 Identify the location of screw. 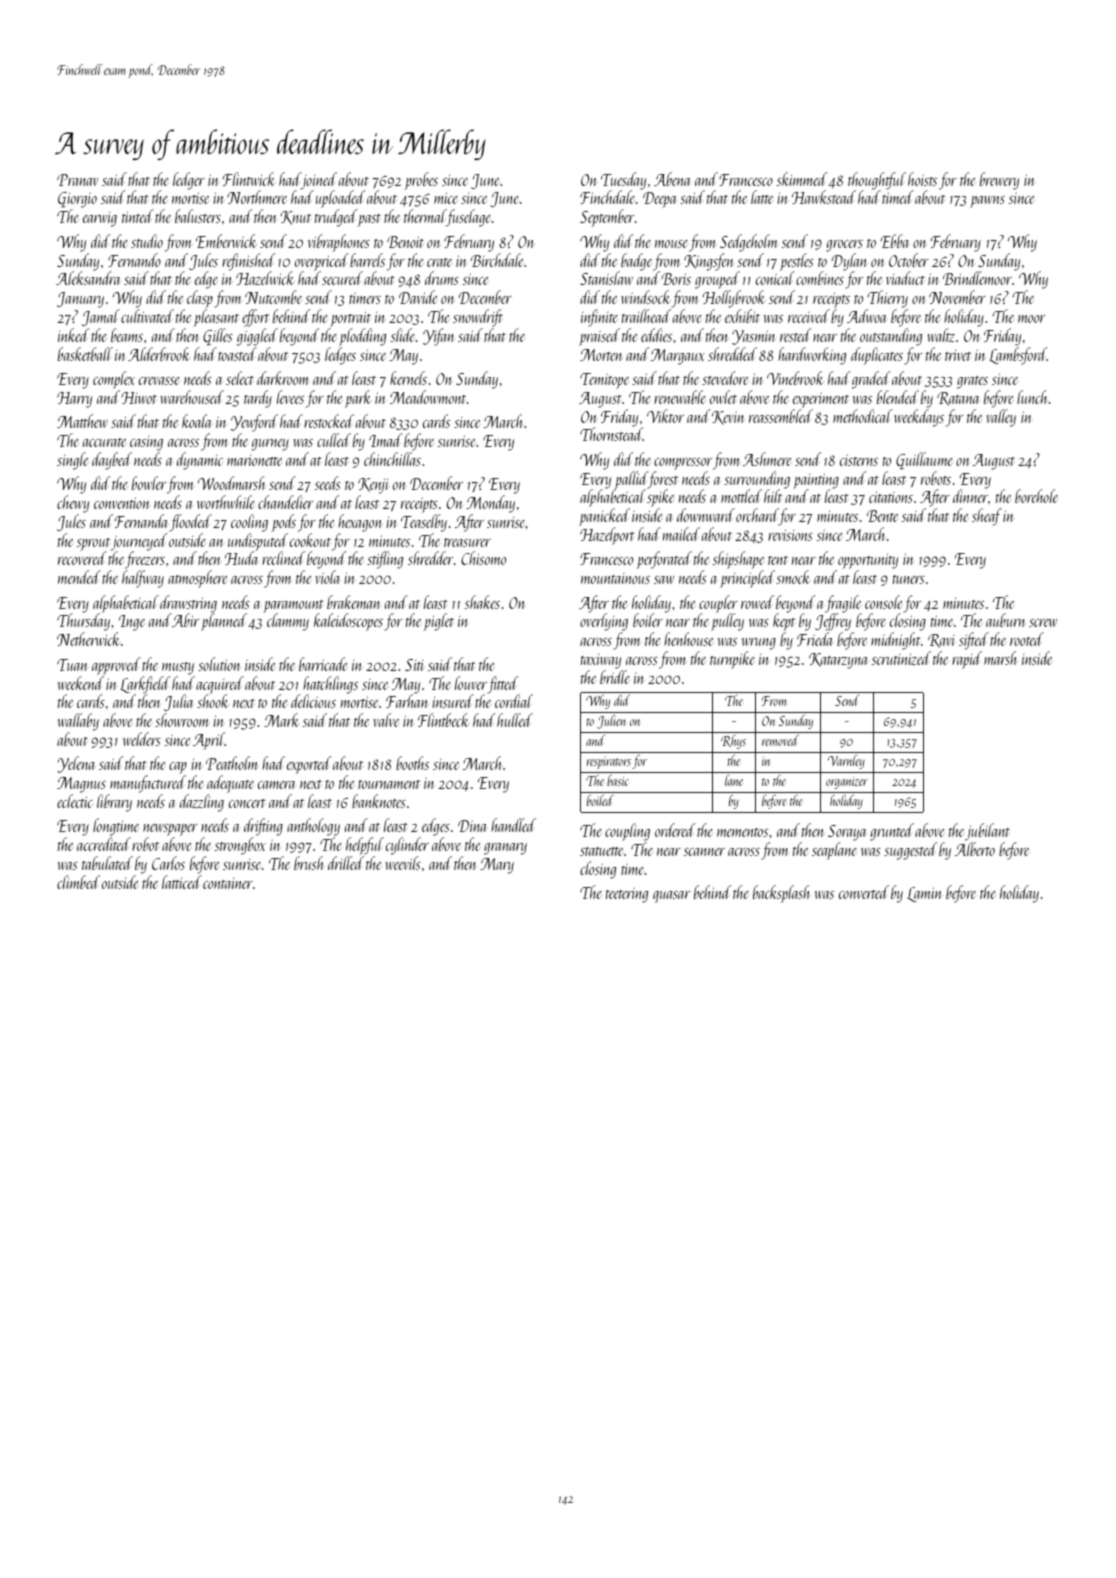
(1043, 623).
